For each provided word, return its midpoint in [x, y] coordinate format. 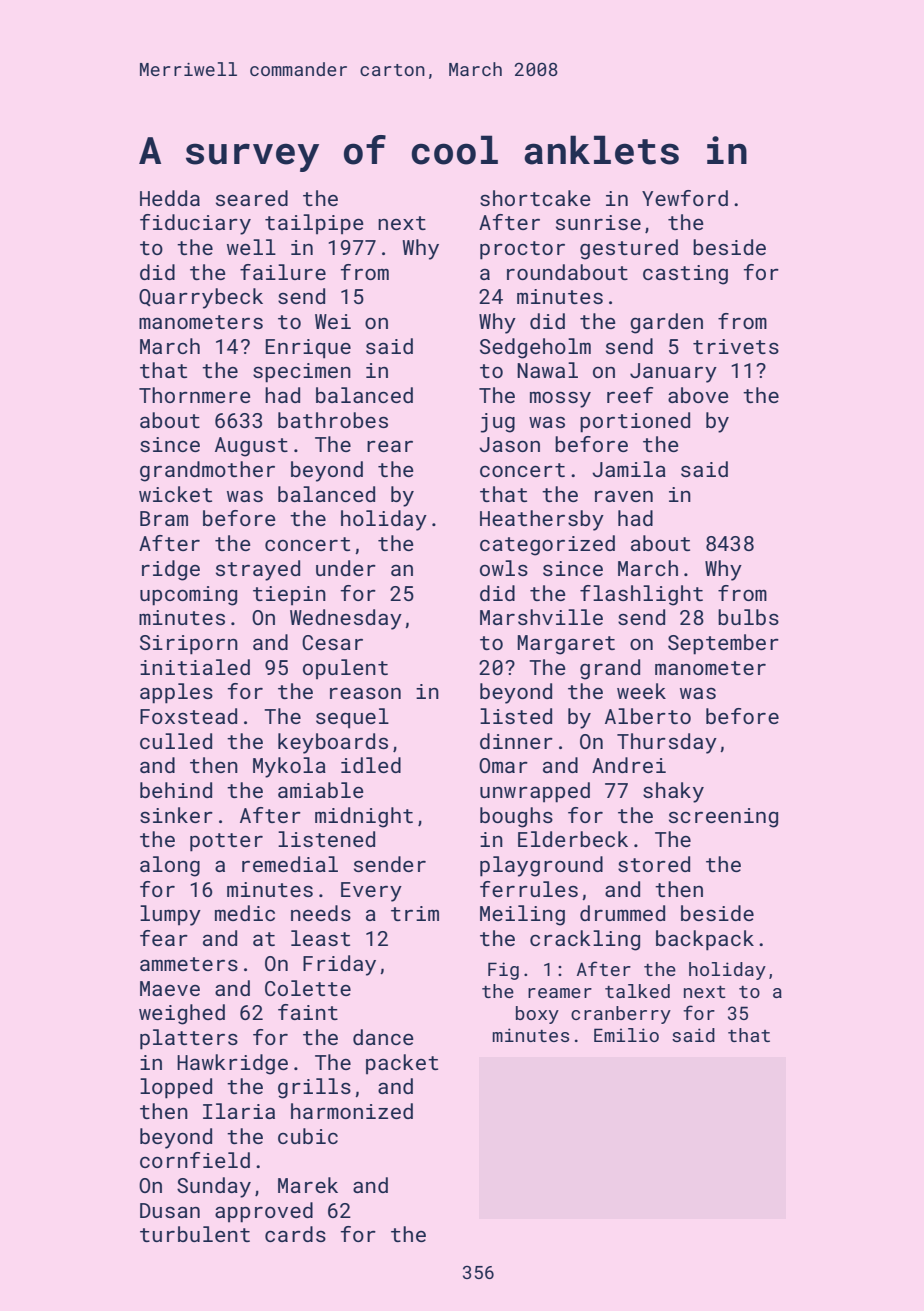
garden [666, 323]
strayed [258, 570]
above [698, 395]
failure [283, 272]
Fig [503, 971]
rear [390, 446]
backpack [705, 940]
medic [245, 913]
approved [264, 1212]
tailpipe [314, 224]
